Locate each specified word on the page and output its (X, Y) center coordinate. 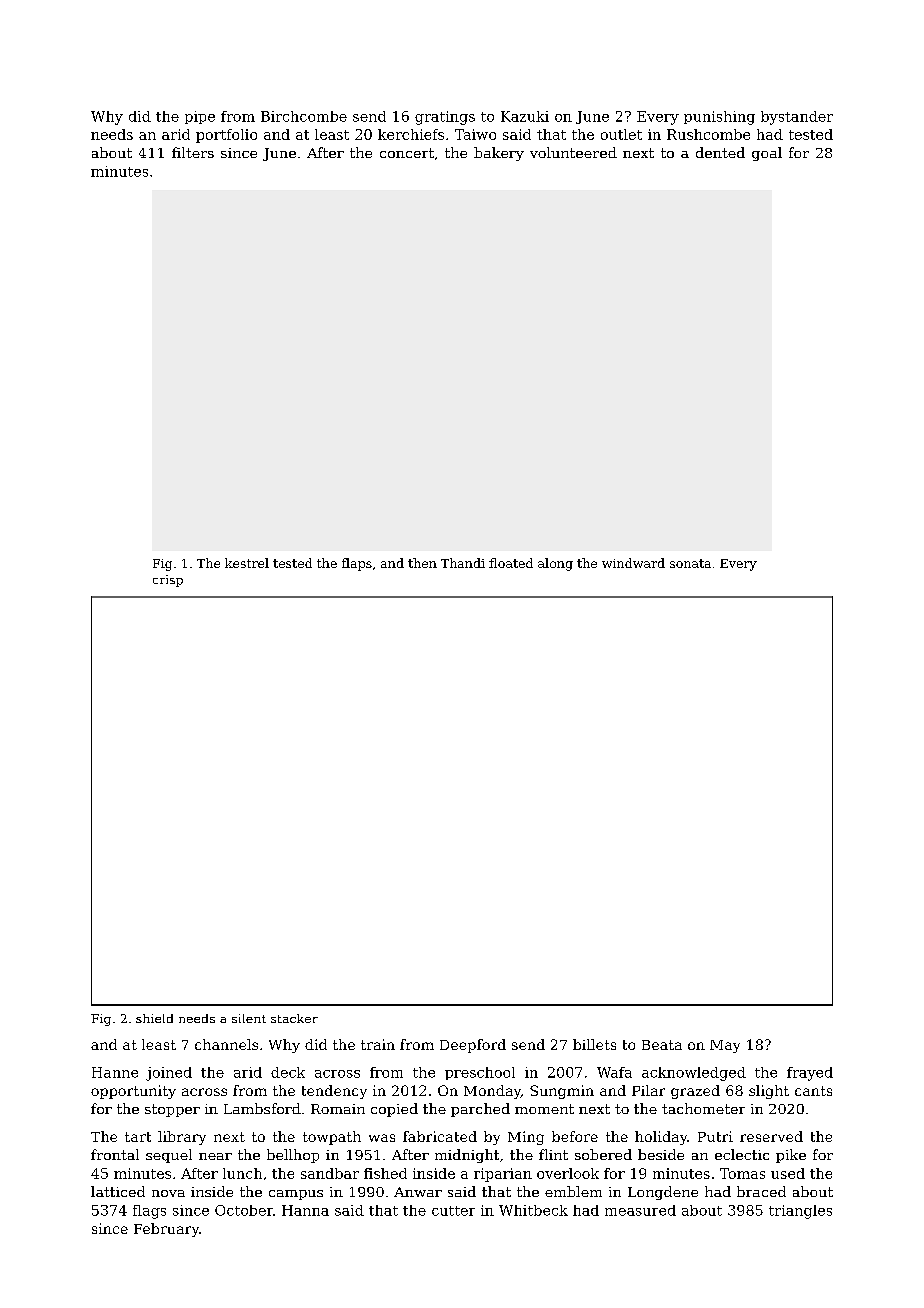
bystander (797, 118)
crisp (168, 581)
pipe (200, 117)
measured (640, 1210)
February (166, 1230)
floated (511, 563)
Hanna (305, 1210)
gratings (445, 118)
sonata (690, 563)
